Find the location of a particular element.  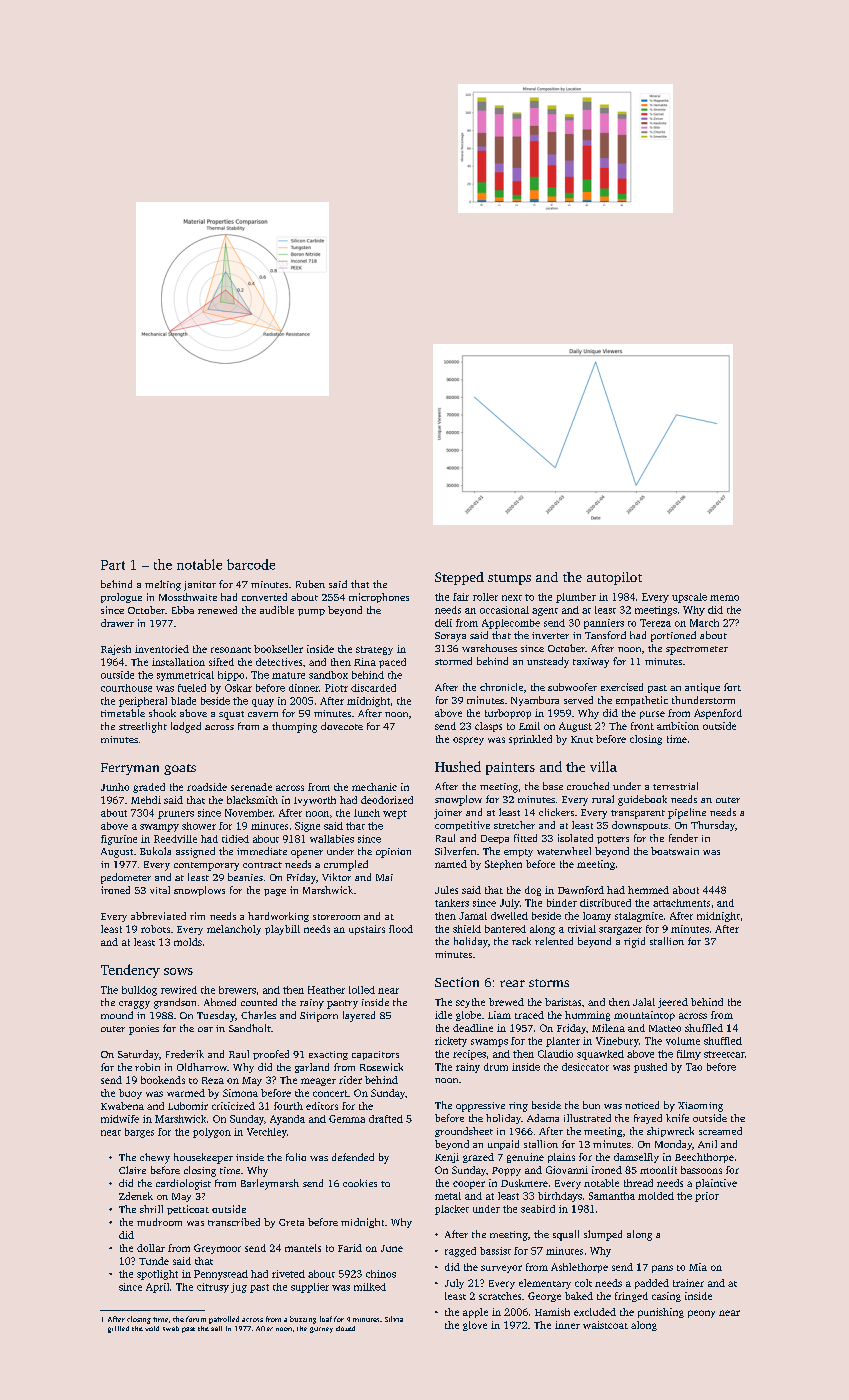

Part is located at coordinates (113, 565).
